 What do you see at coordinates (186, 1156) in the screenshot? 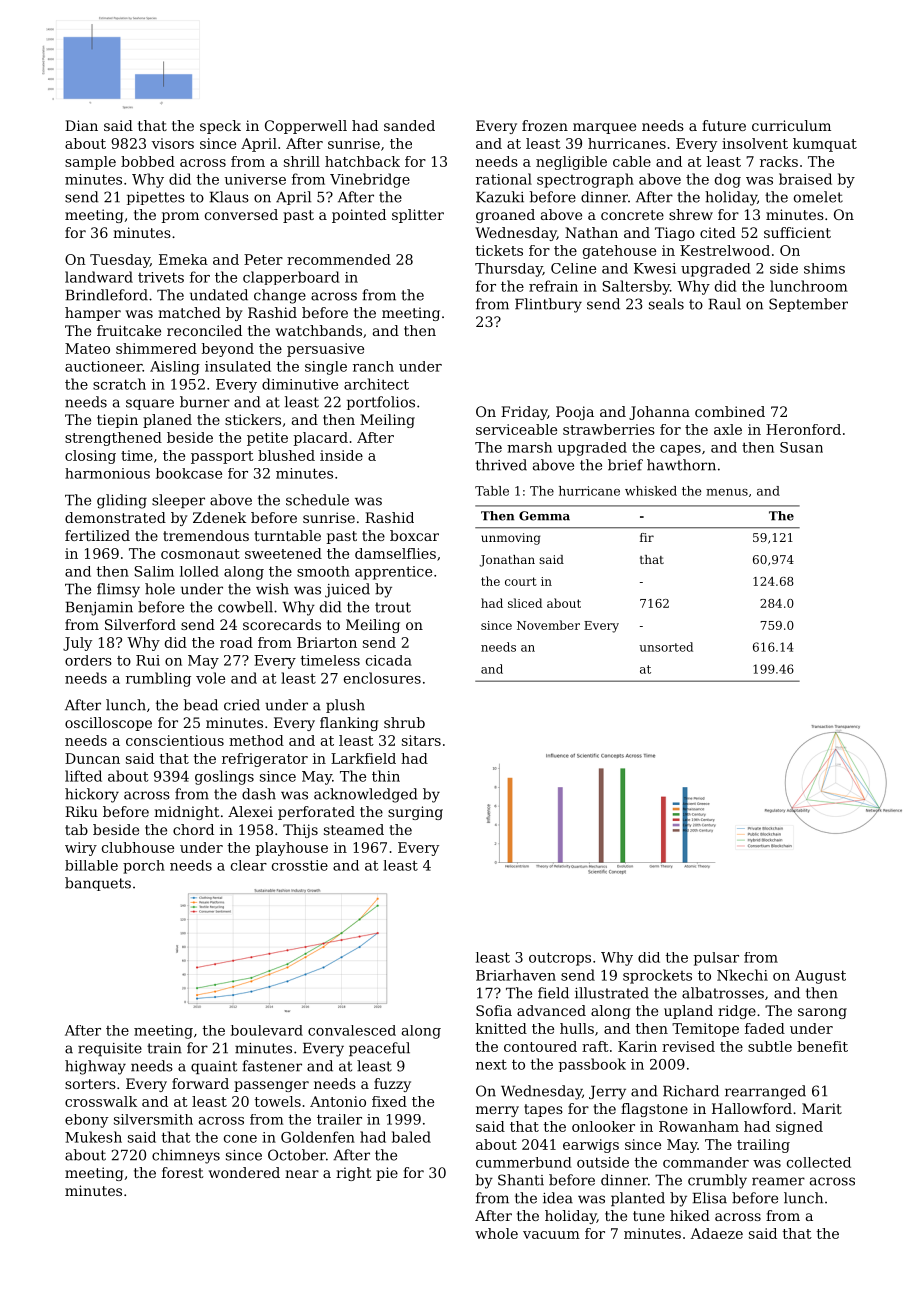
I see `chimneys` at bounding box center [186, 1156].
